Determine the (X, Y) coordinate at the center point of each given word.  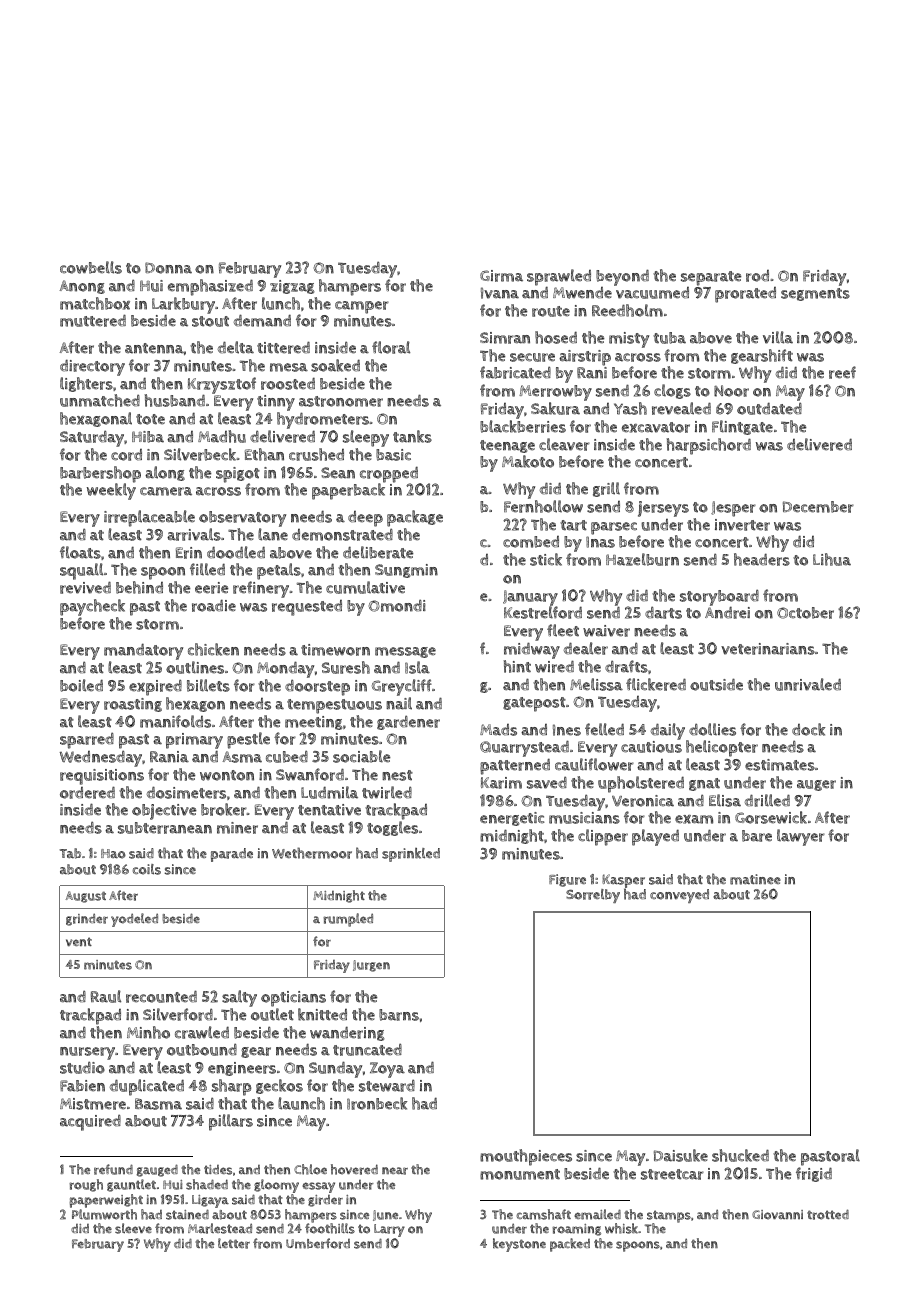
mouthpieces (526, 1157)
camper (362, 307)
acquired (90, 1122)
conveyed (679, 896)
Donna (168, 268)
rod (757, 276)
